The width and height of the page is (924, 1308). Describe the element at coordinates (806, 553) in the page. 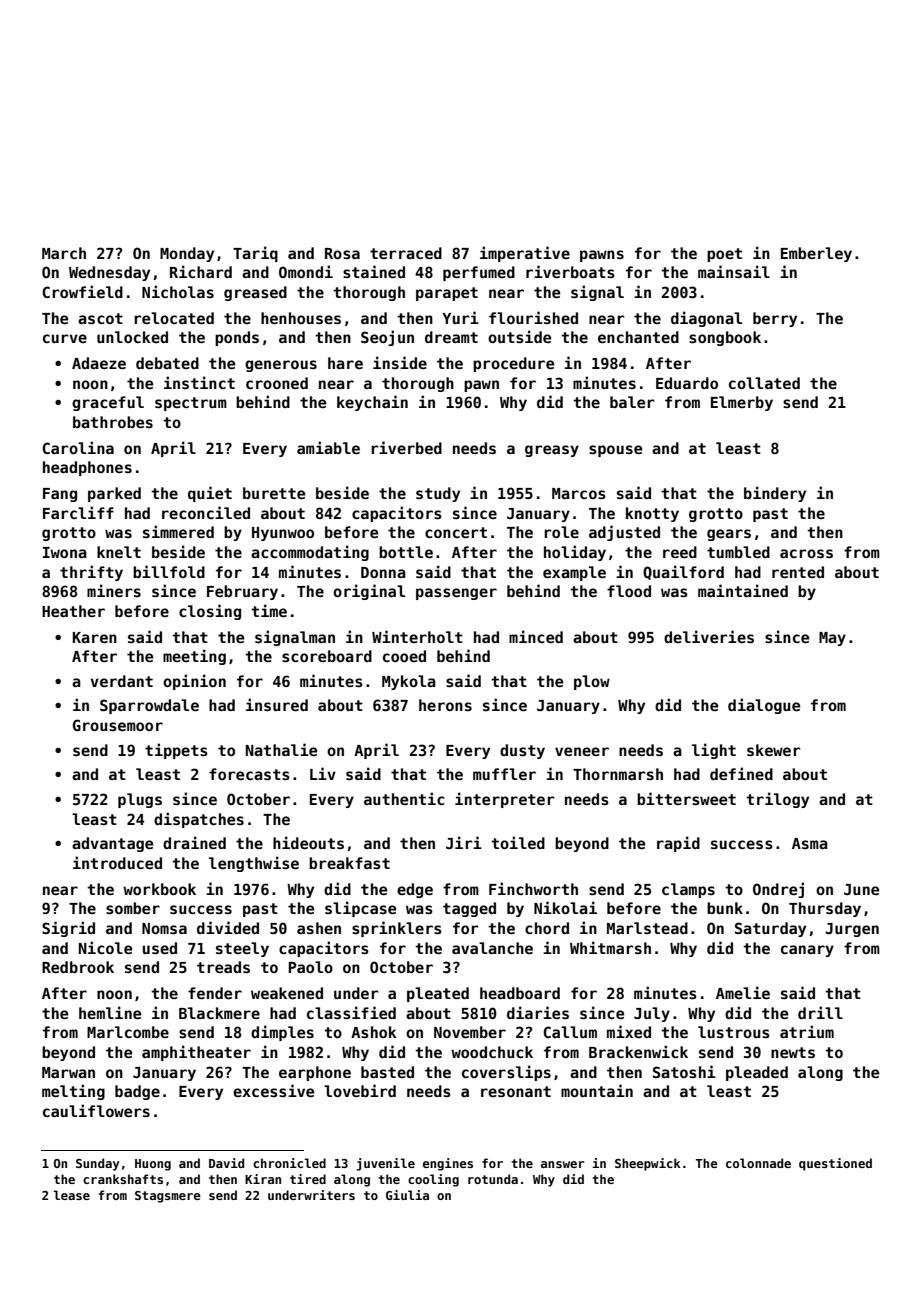

I see `across` at that location.
